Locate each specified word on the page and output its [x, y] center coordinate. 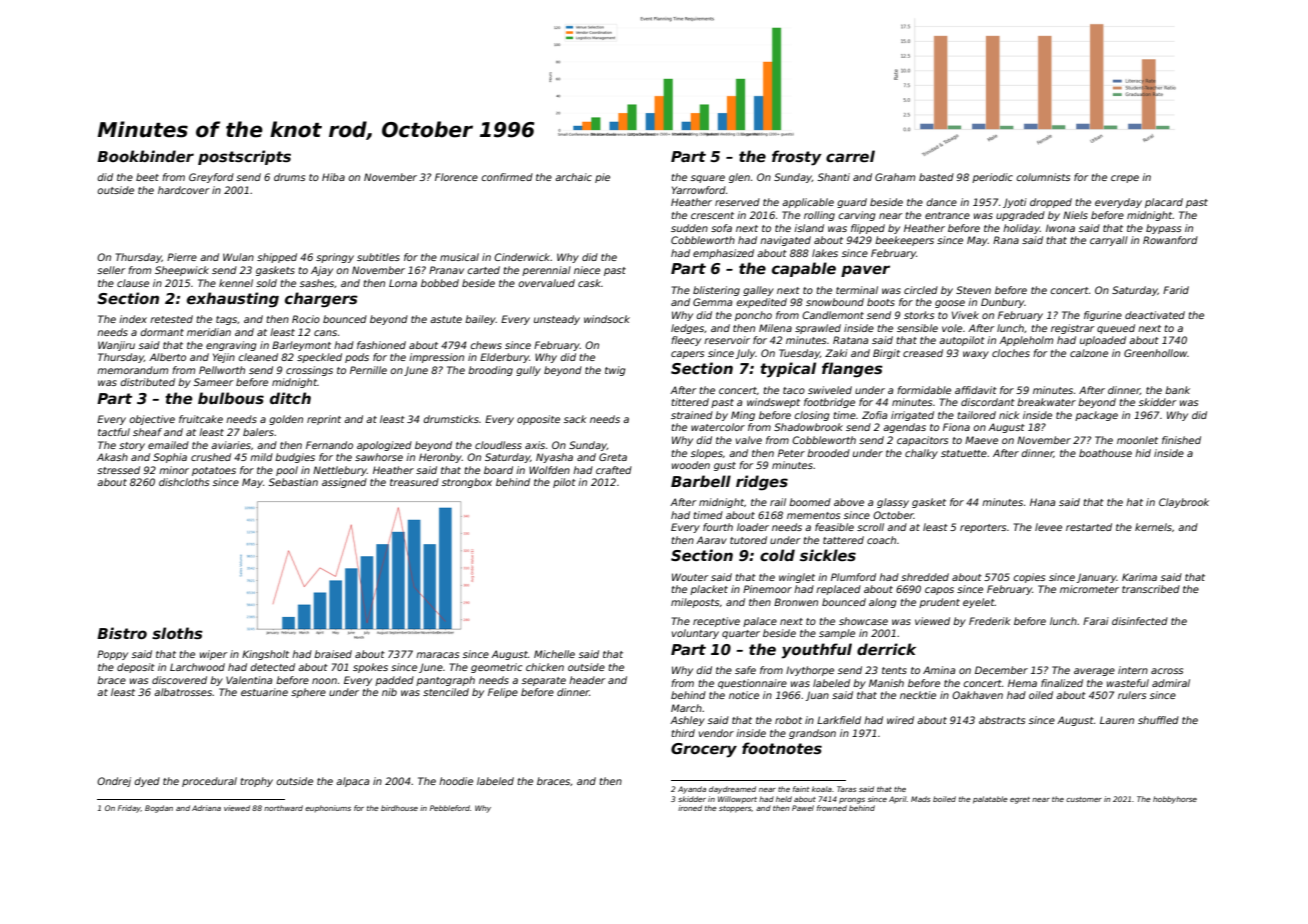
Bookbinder [145, 156]
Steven [973, 290]
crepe [1125, 179]
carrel [850, 156]
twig [615, 371]
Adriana [206, 808]
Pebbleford [450, 808]
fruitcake [201, 419]
